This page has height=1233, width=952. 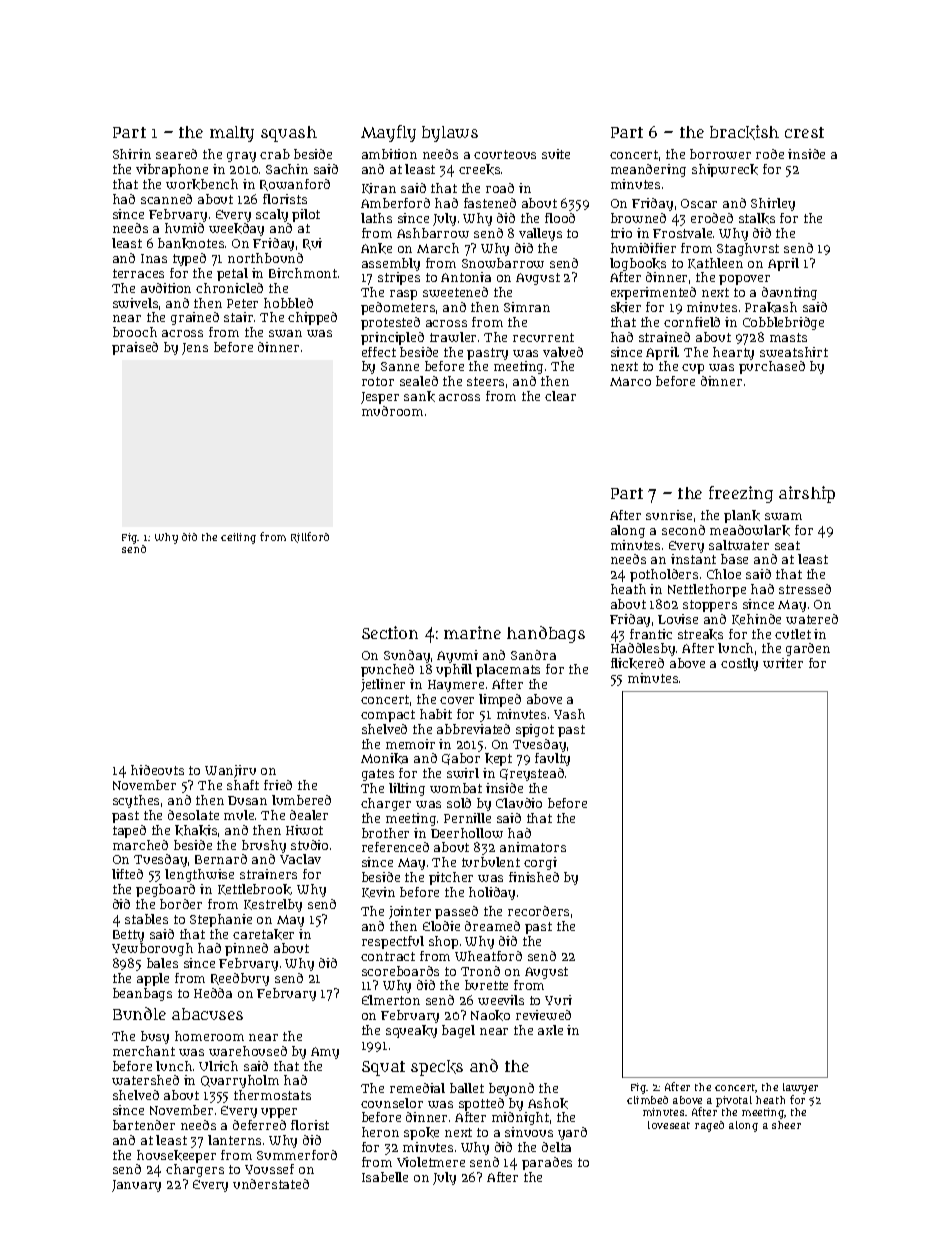 What do you see at coordinates (503, 263) in the page?
I see `Snowbarrow` at bounding box center [503, 263].
